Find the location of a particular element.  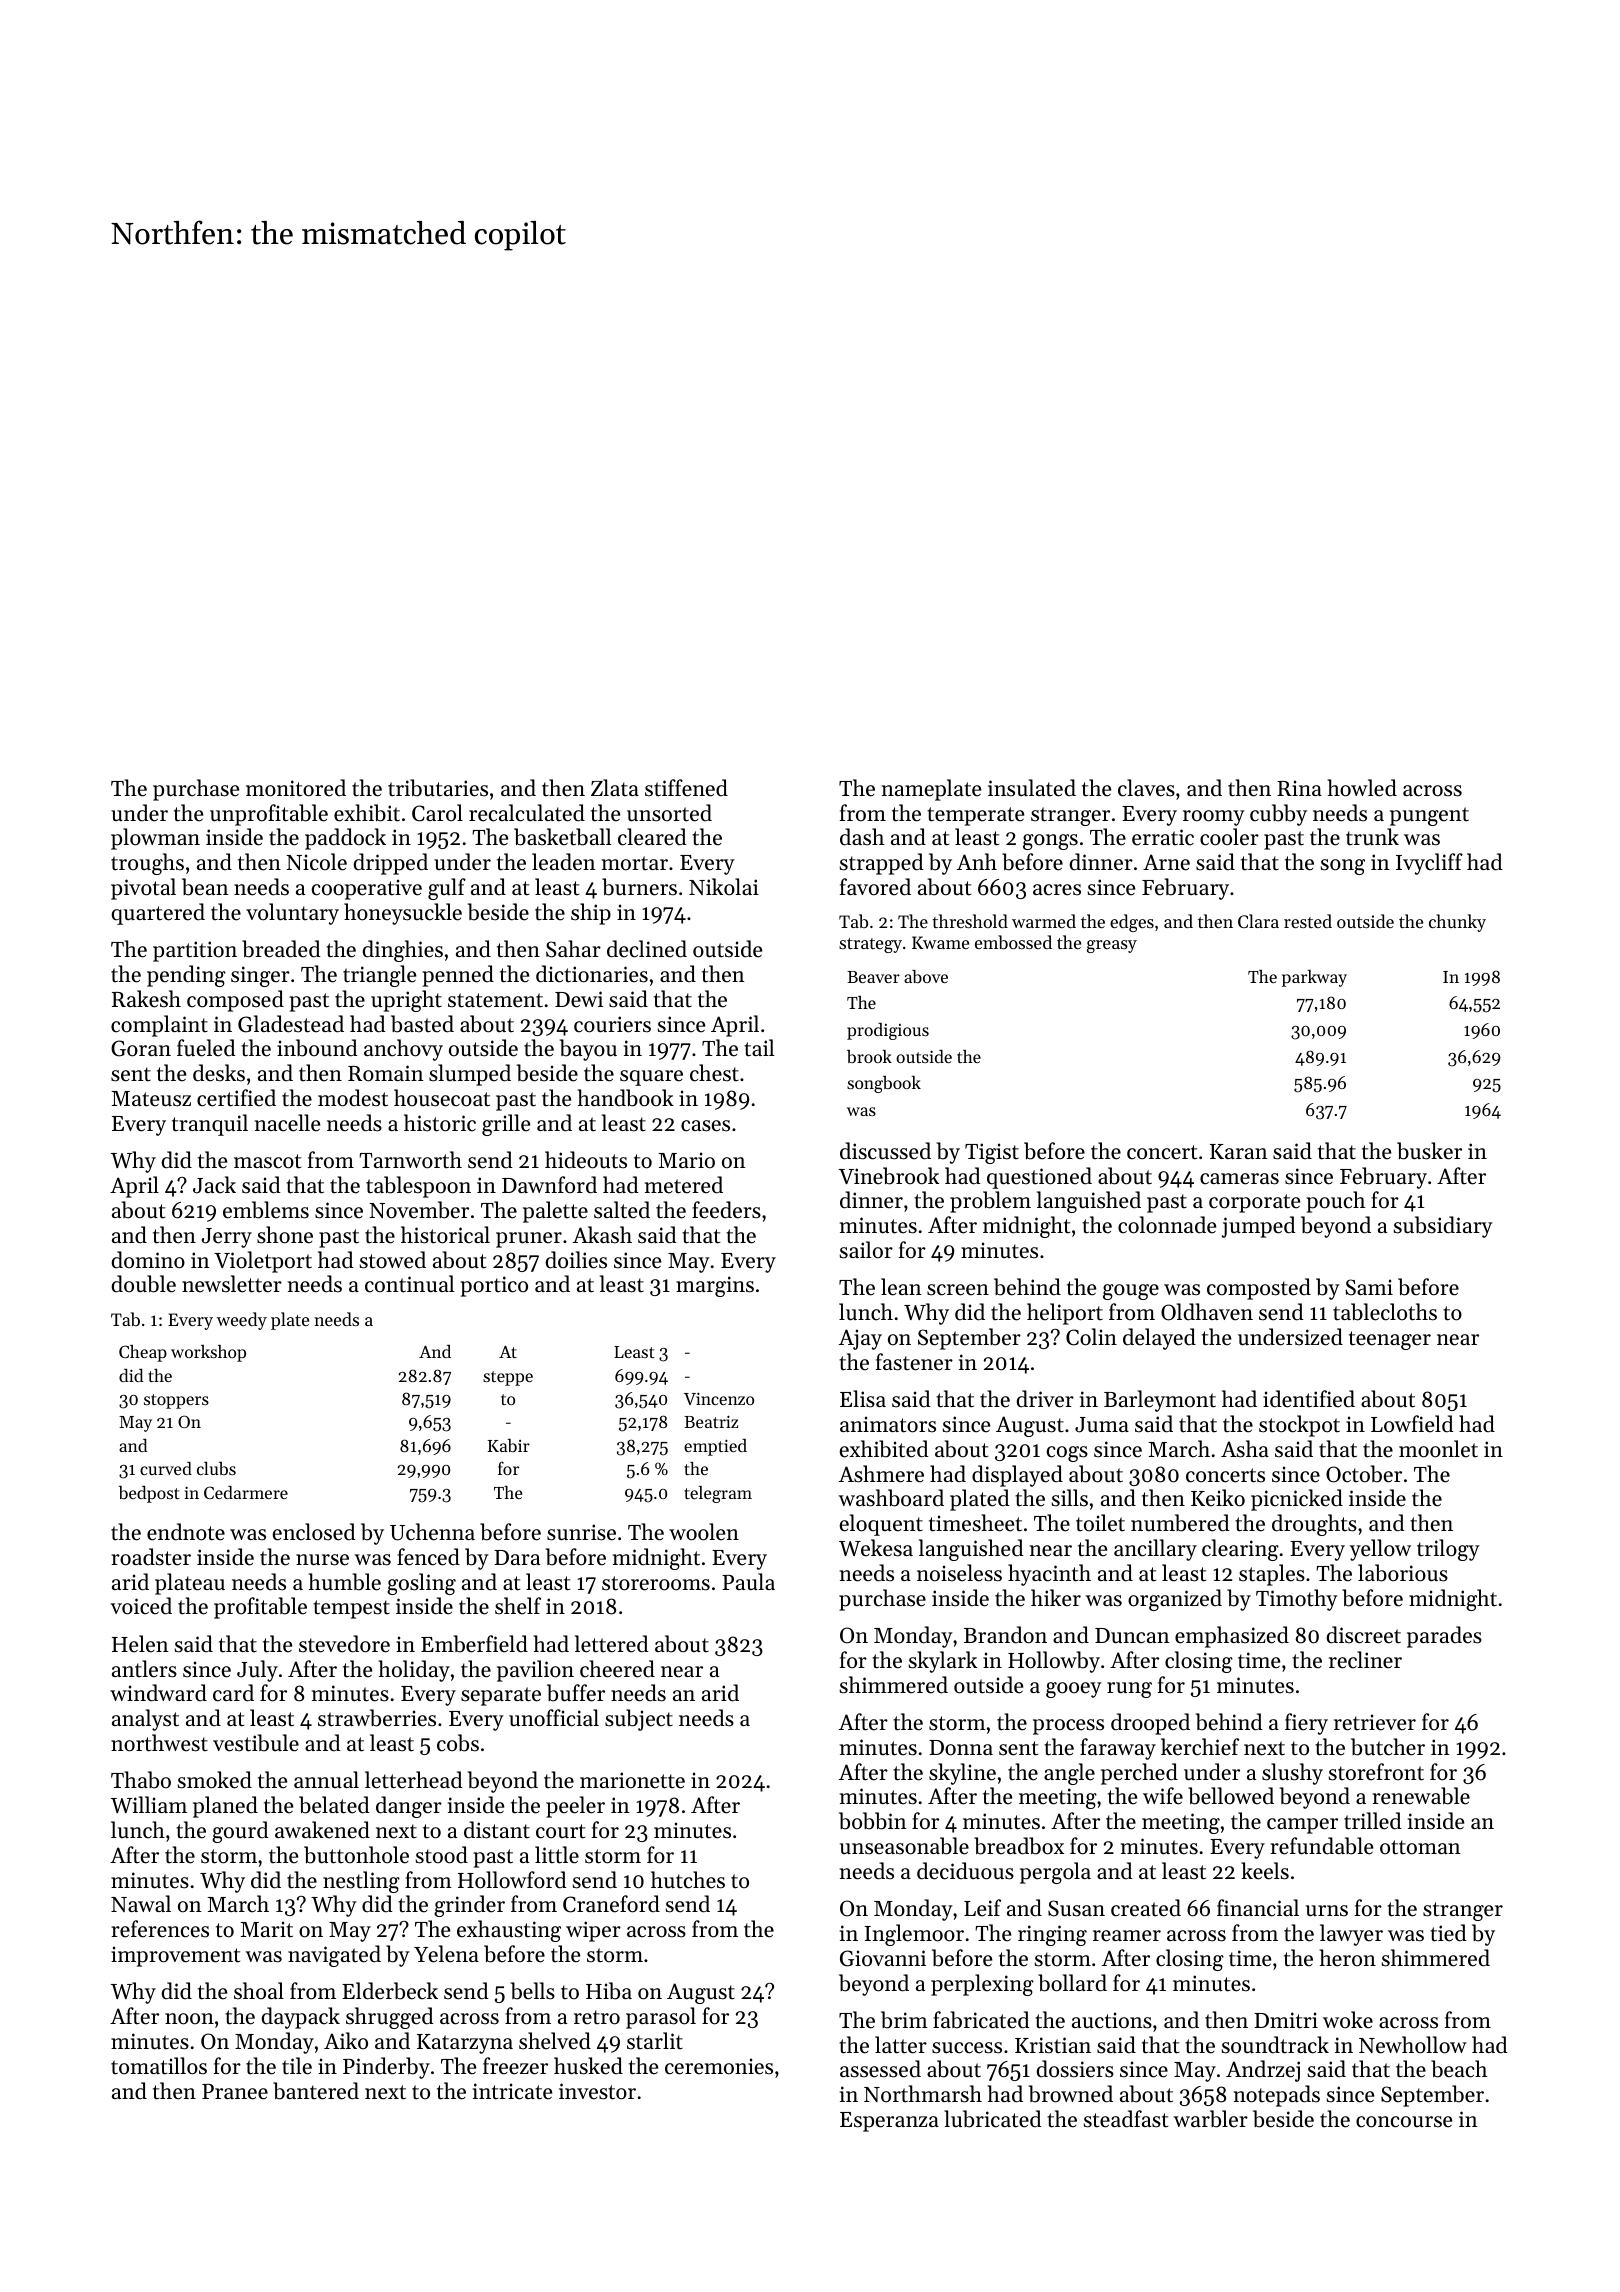

Clara is located at coordinates (1258, 921).
